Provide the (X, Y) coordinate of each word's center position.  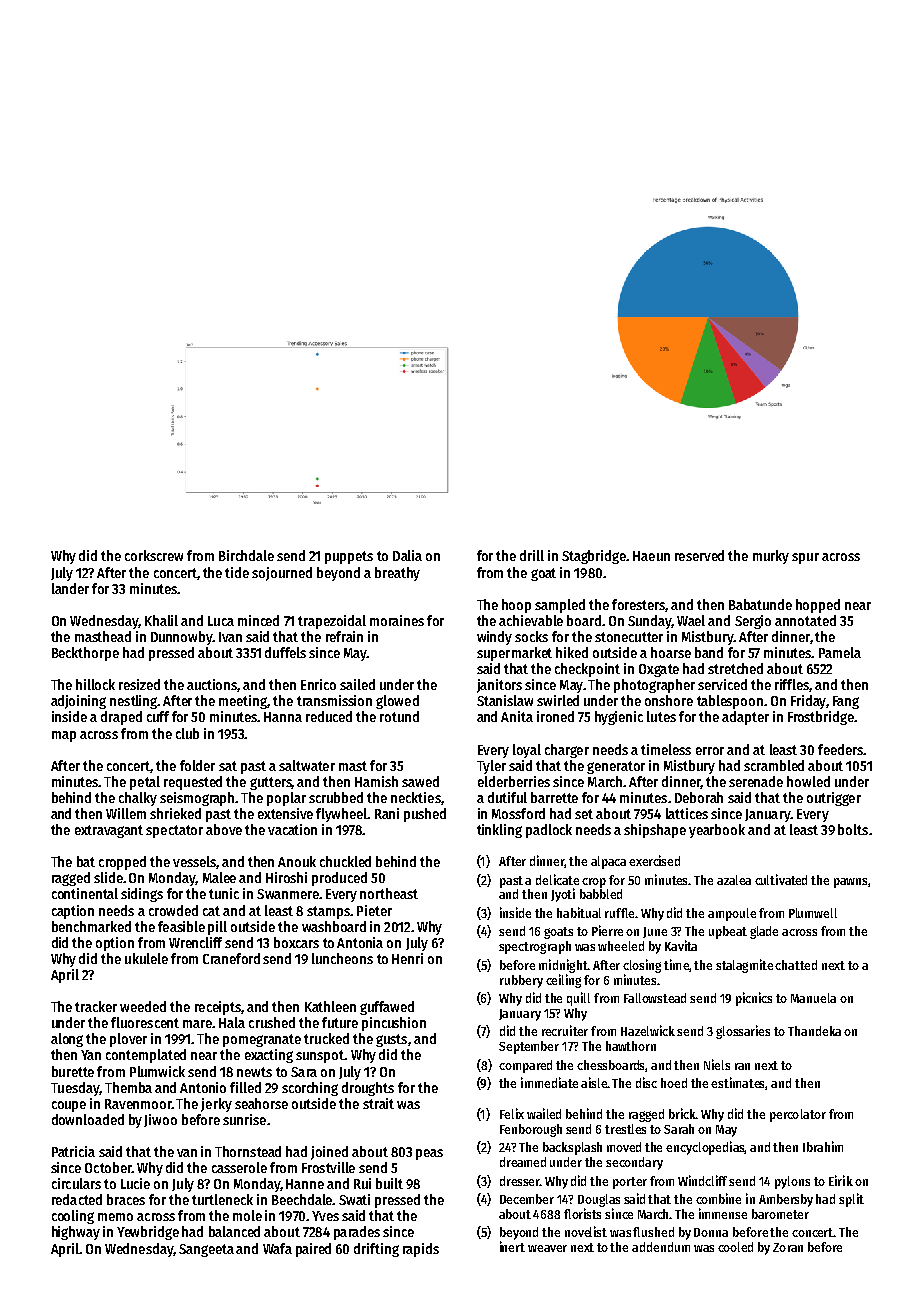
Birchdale (246, 555)
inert (512, 1246)
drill (532, 555)
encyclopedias (705, 1148)
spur (805, 558)
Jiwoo (160, 1120)
